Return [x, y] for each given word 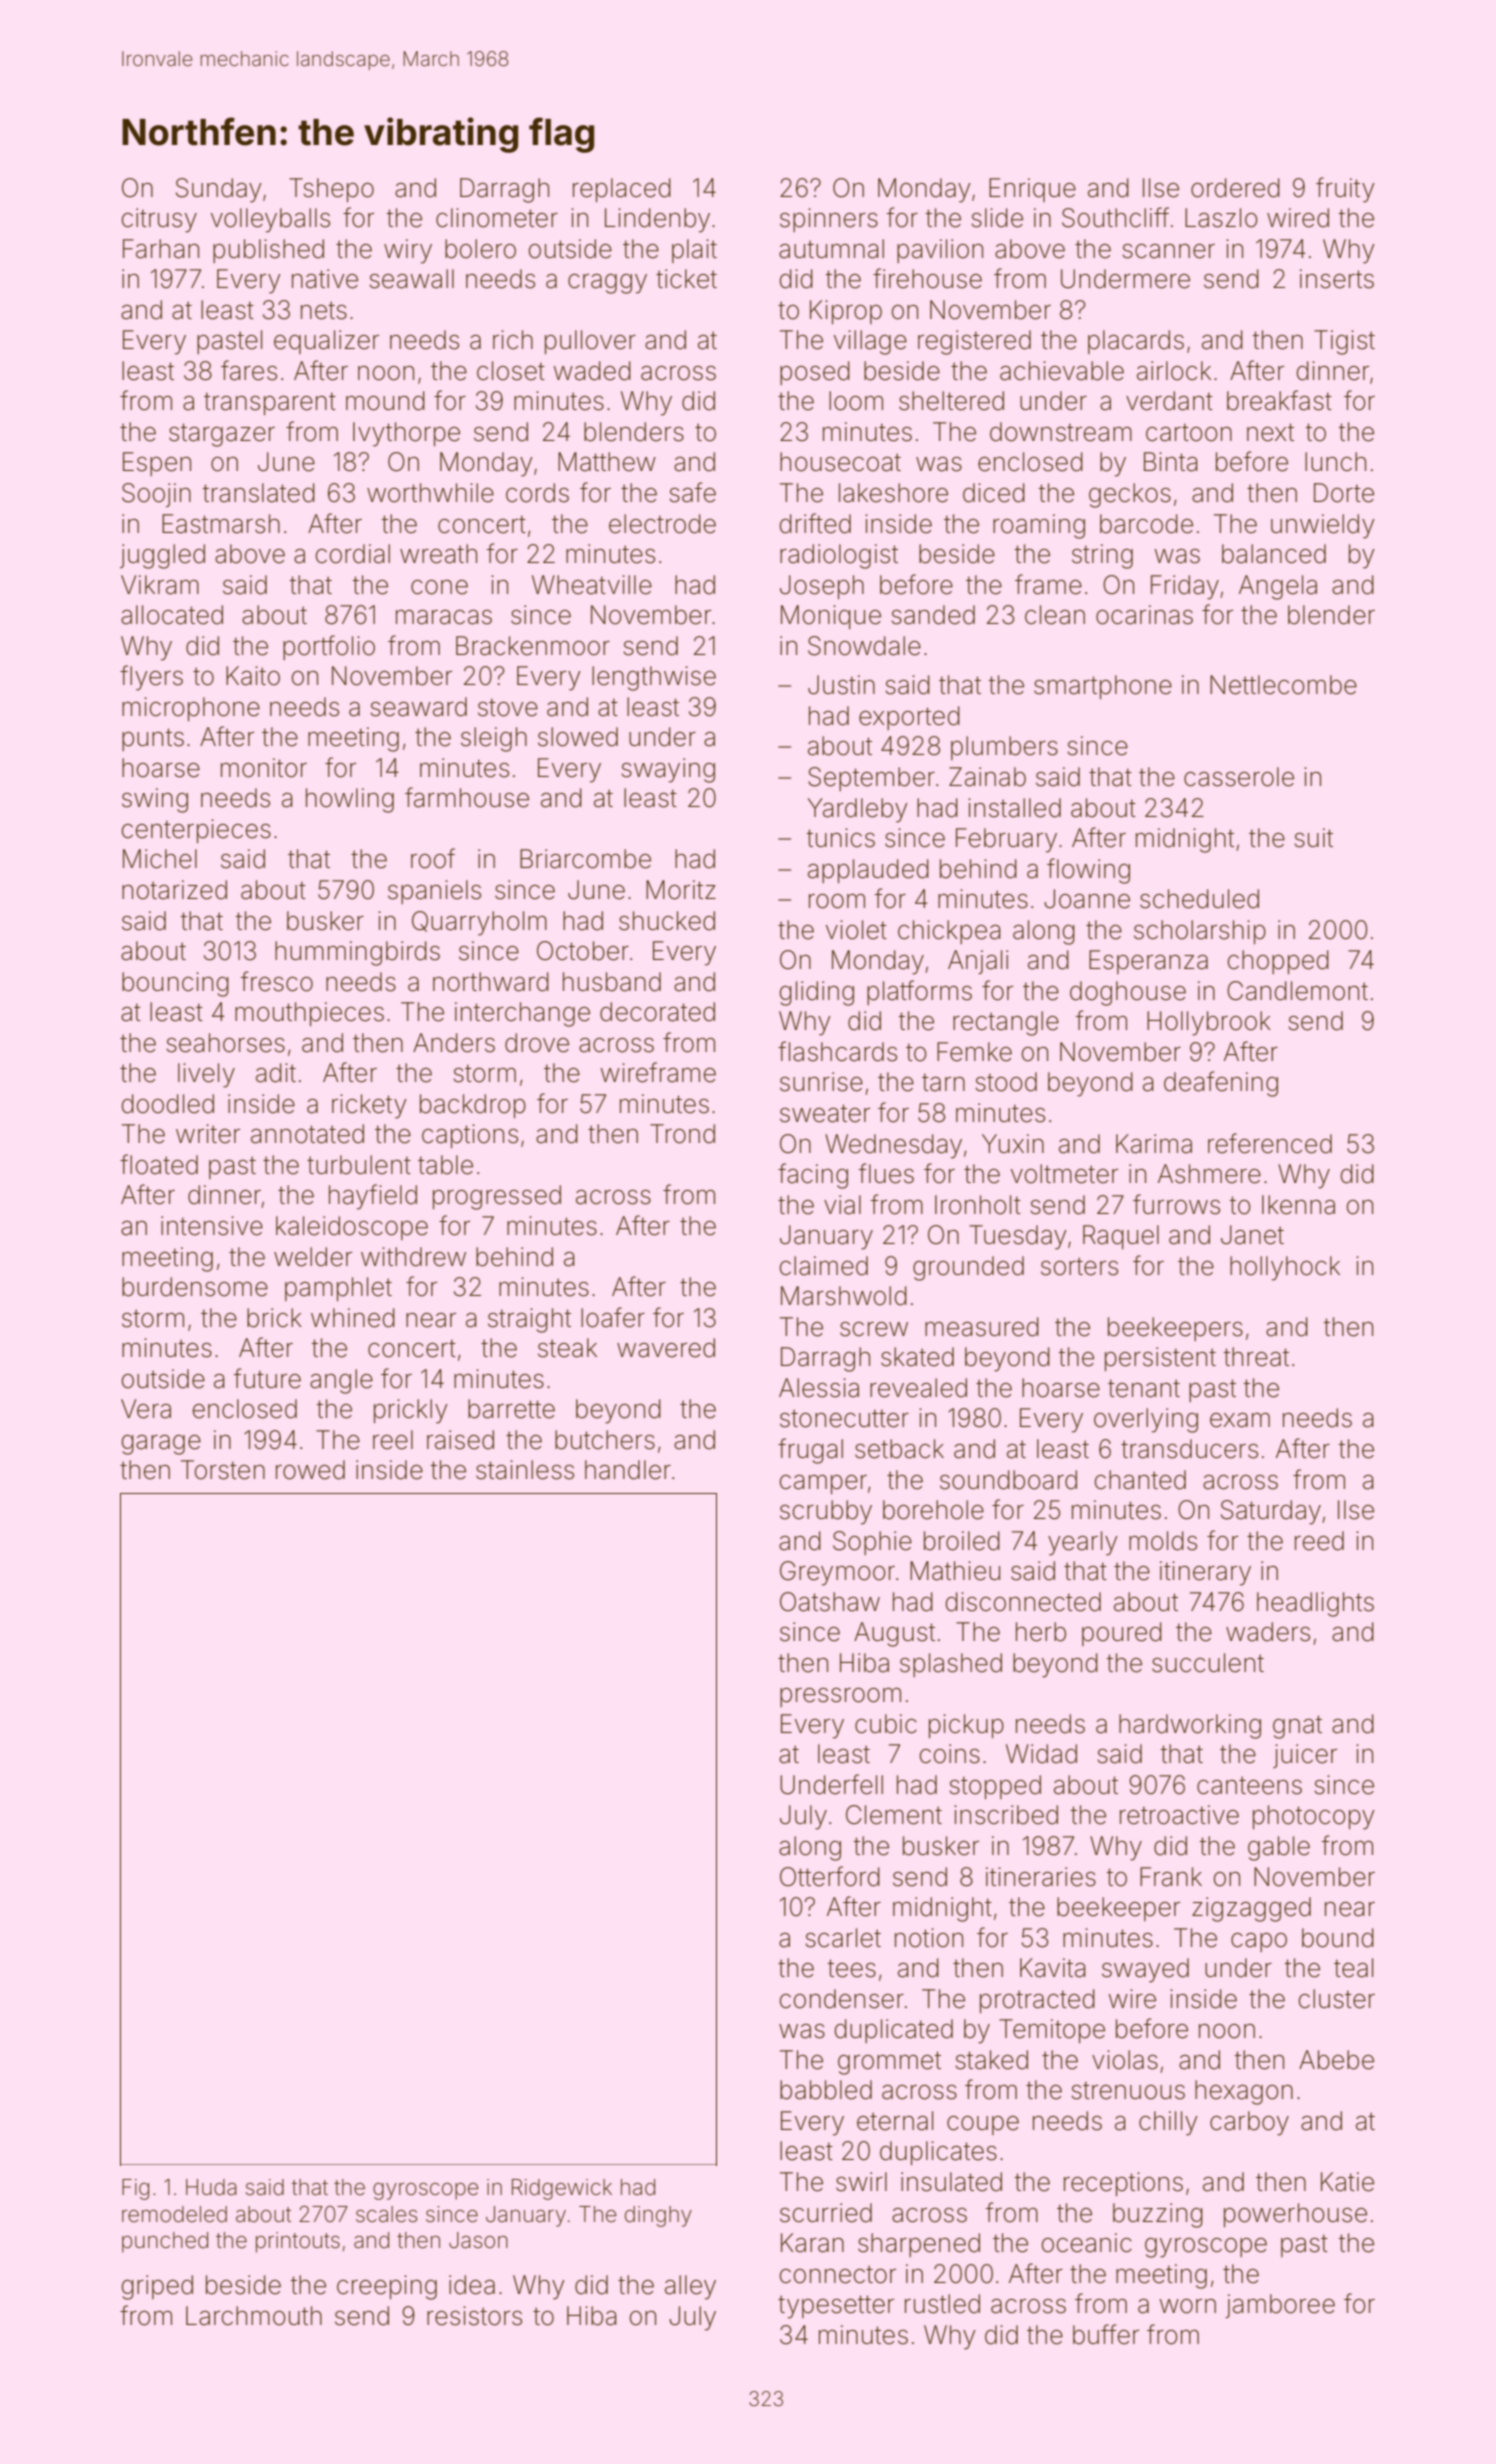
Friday [1185, 587]
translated [258, 493]
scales [386, 2214]
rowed [310, 1470]
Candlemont [1297, 991]
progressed [497, 1197]
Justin [841, 685]
